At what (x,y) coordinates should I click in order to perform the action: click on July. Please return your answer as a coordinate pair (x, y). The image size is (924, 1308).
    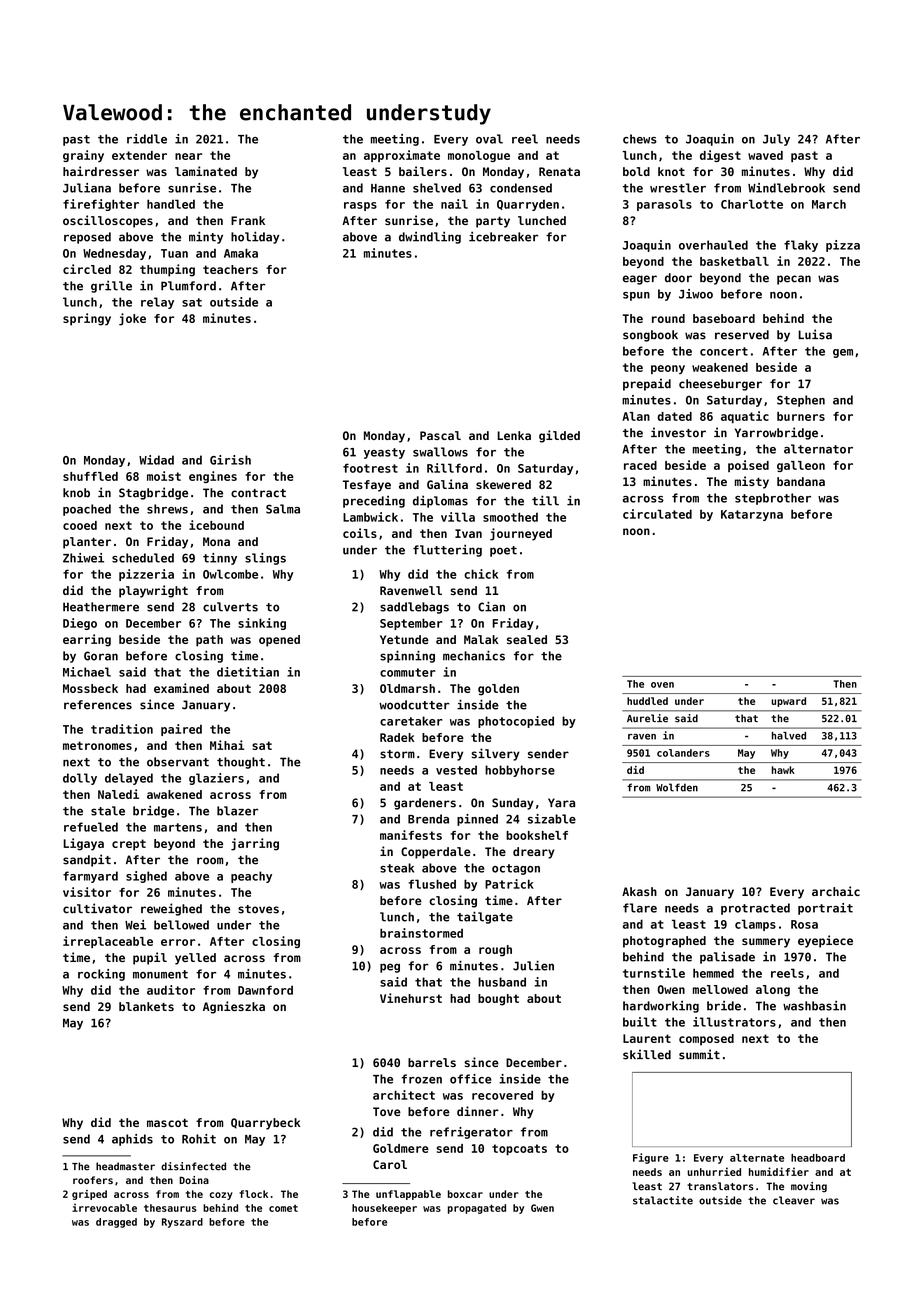
    Looking at the image, I should click on (776, 140).
